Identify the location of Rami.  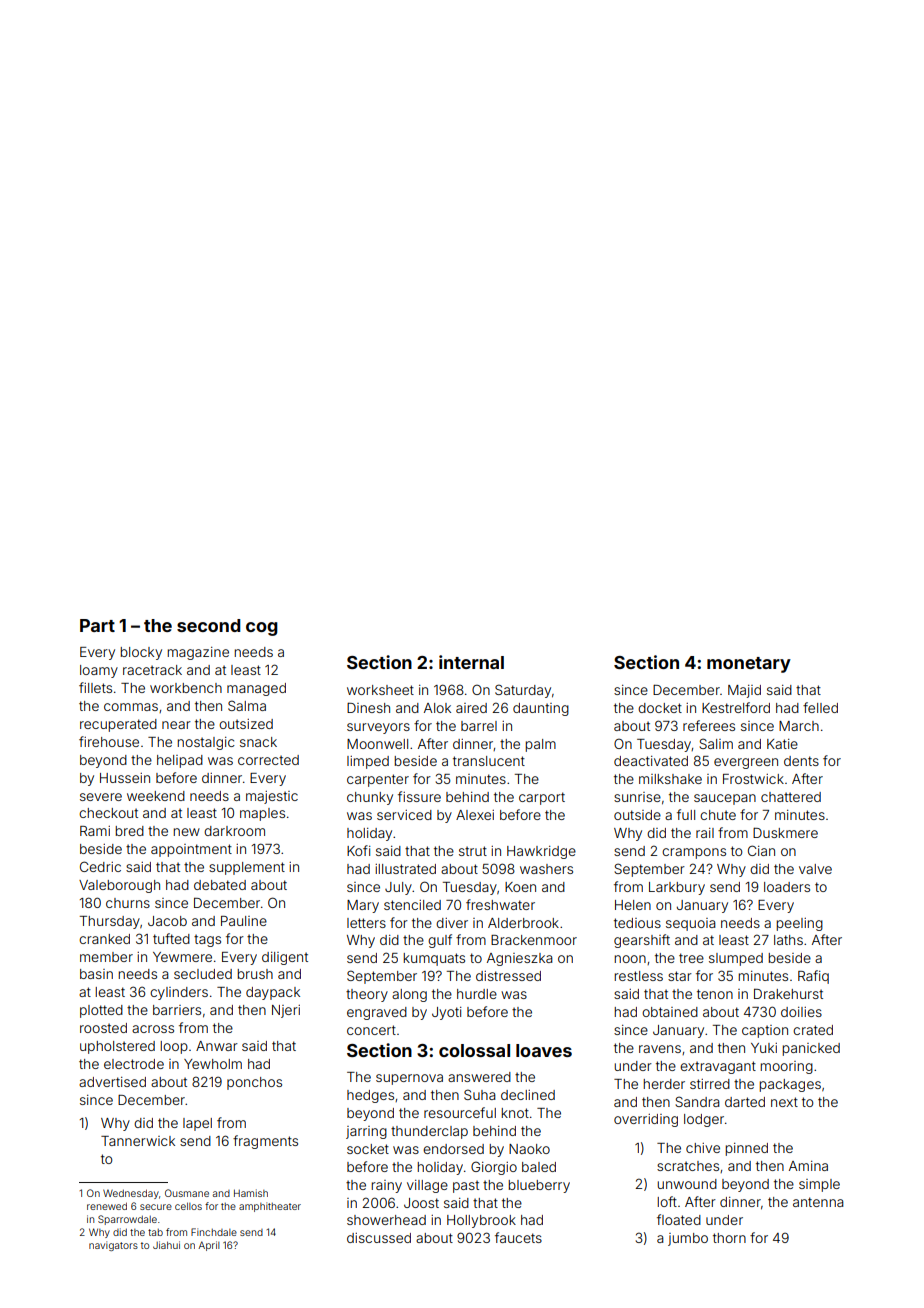
(95, 831).
